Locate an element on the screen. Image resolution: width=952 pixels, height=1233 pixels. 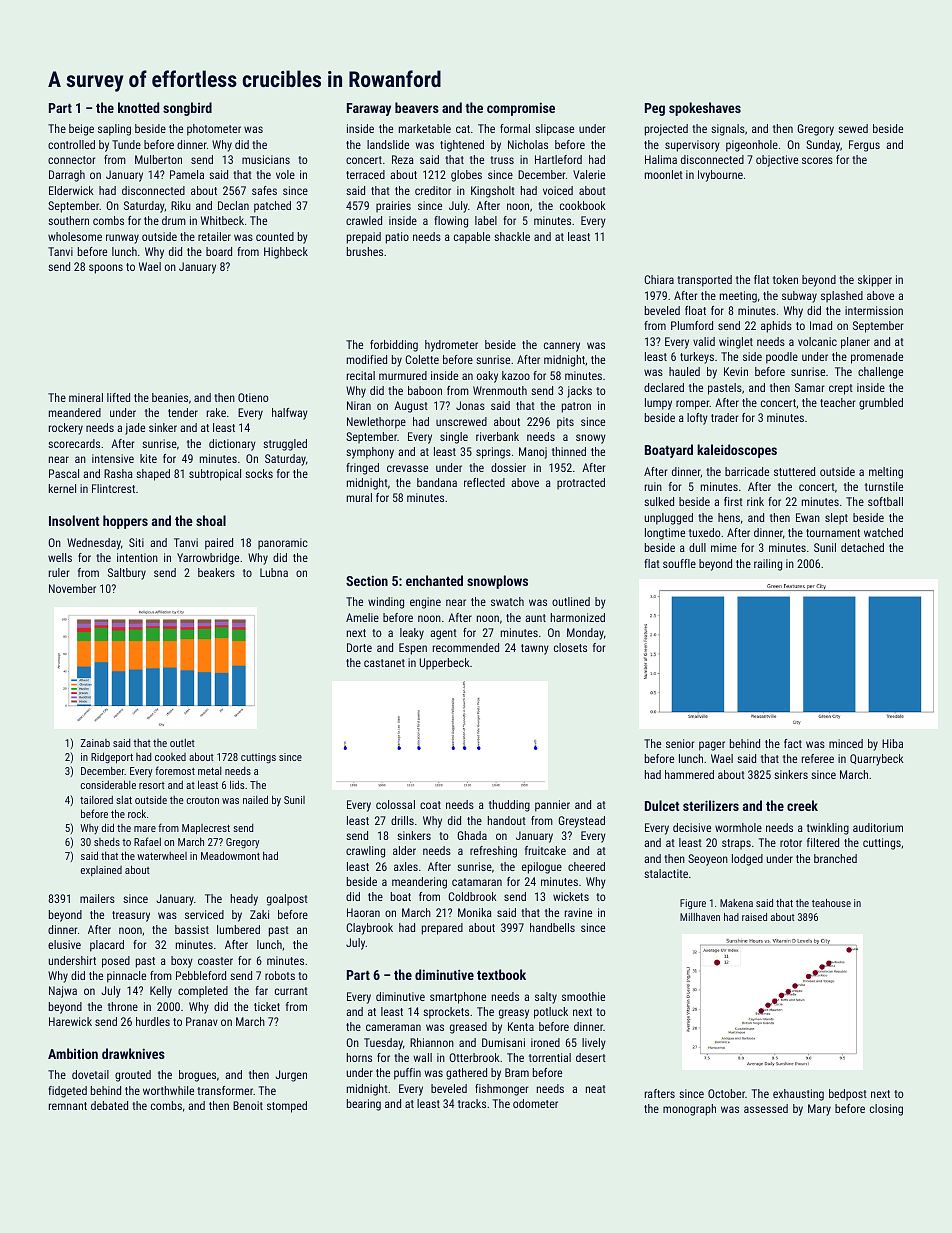
knotted is located at coordinates (138, 107).
